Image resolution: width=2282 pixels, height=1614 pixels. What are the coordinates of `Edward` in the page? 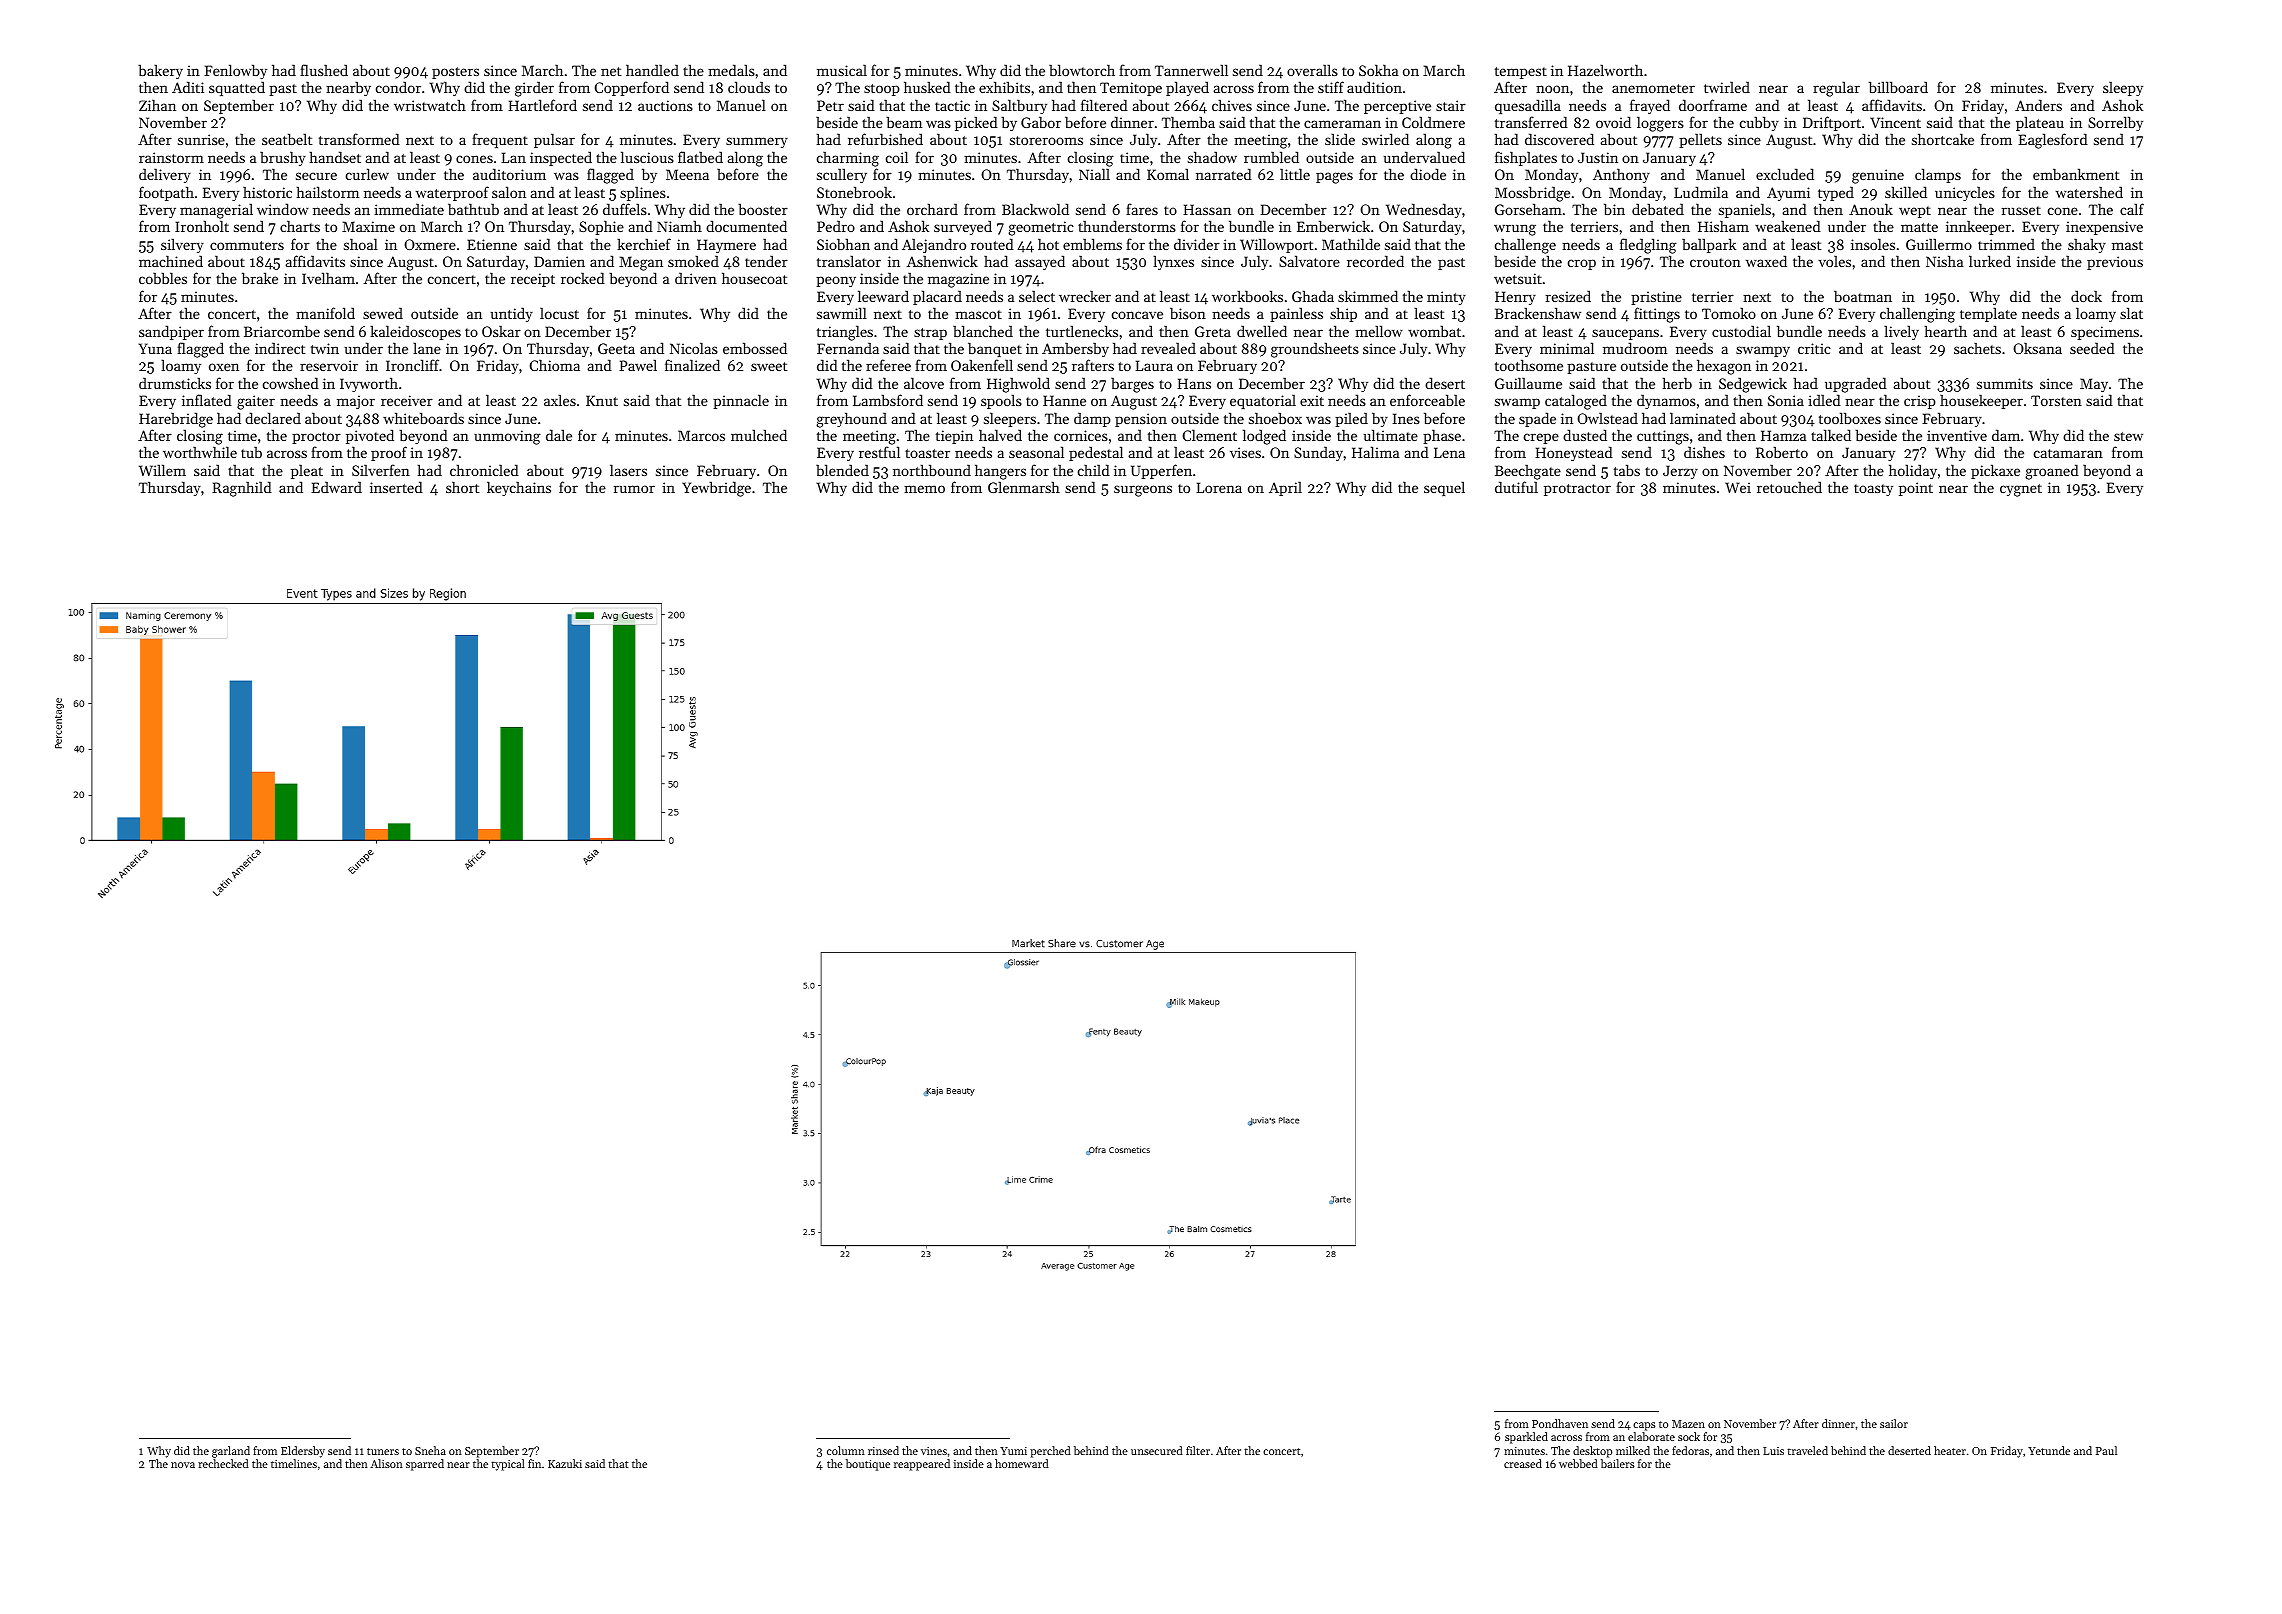 It's located at (336, 487).
